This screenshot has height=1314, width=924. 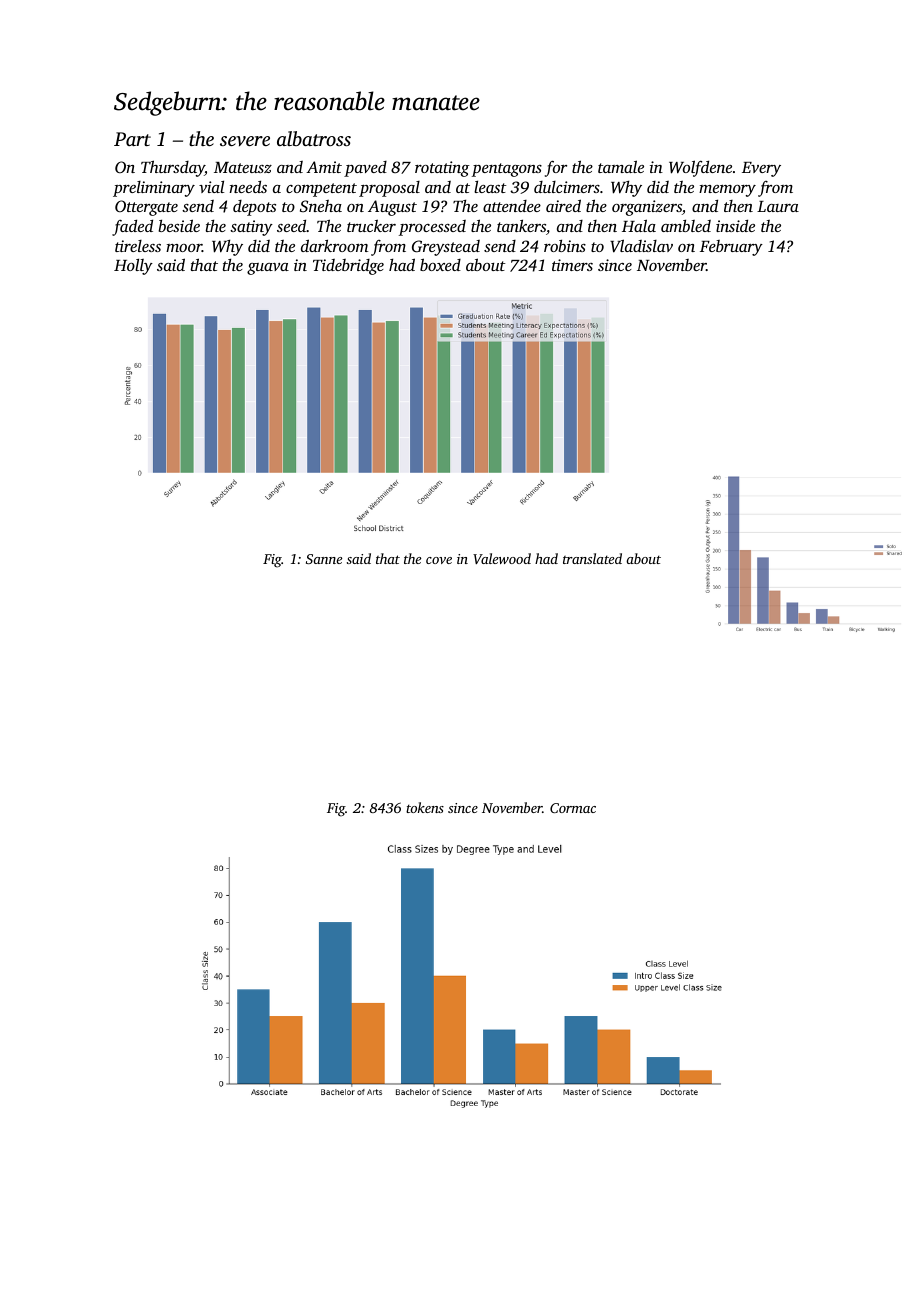 What do you see at coordinates (324, 559) in the screenshot?
I see `Sanne` at bounding box center [324, 559].
